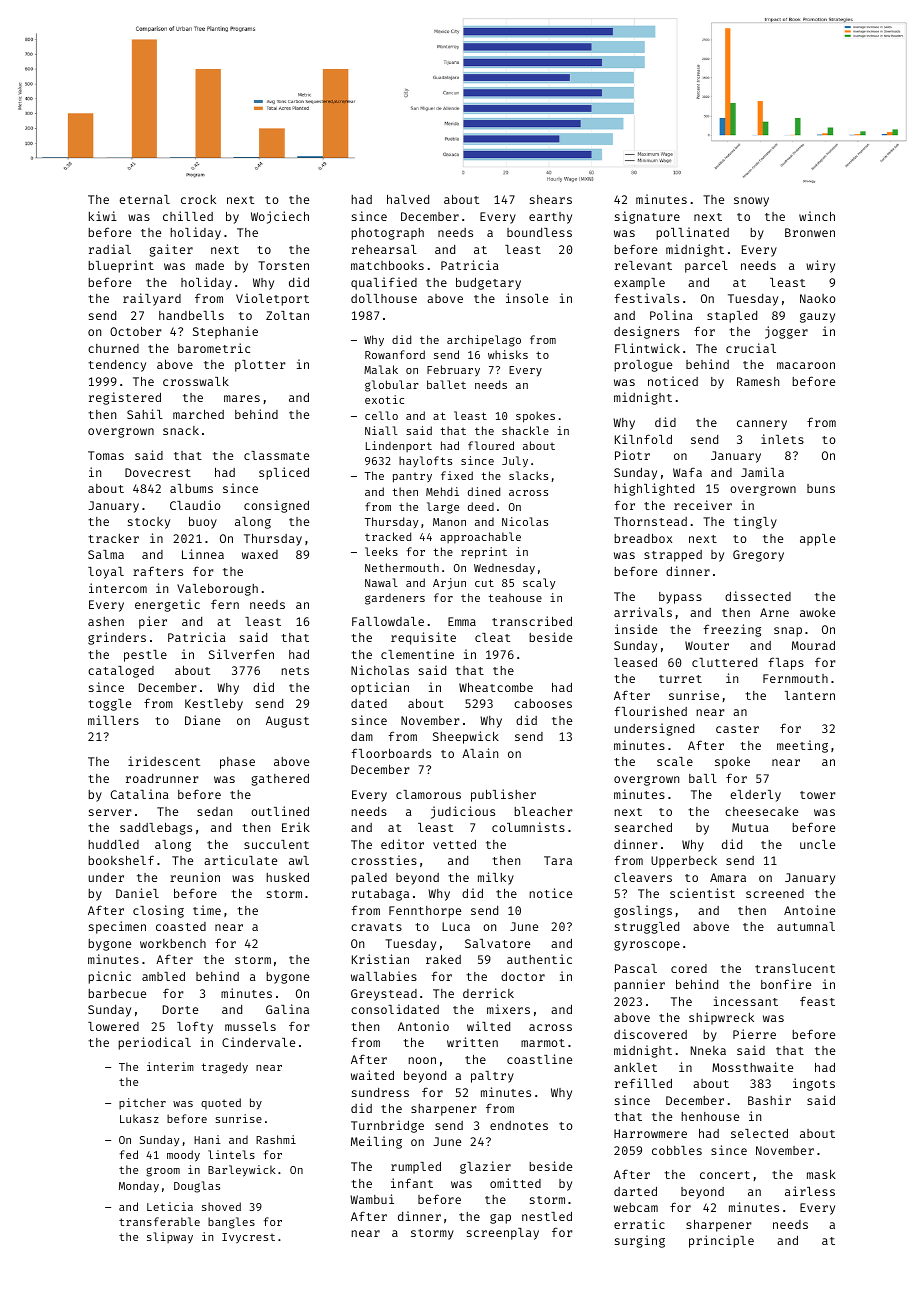 The width and height of the document is (924, 1308). I want to click on Fallowdale, so click(388, 621).
